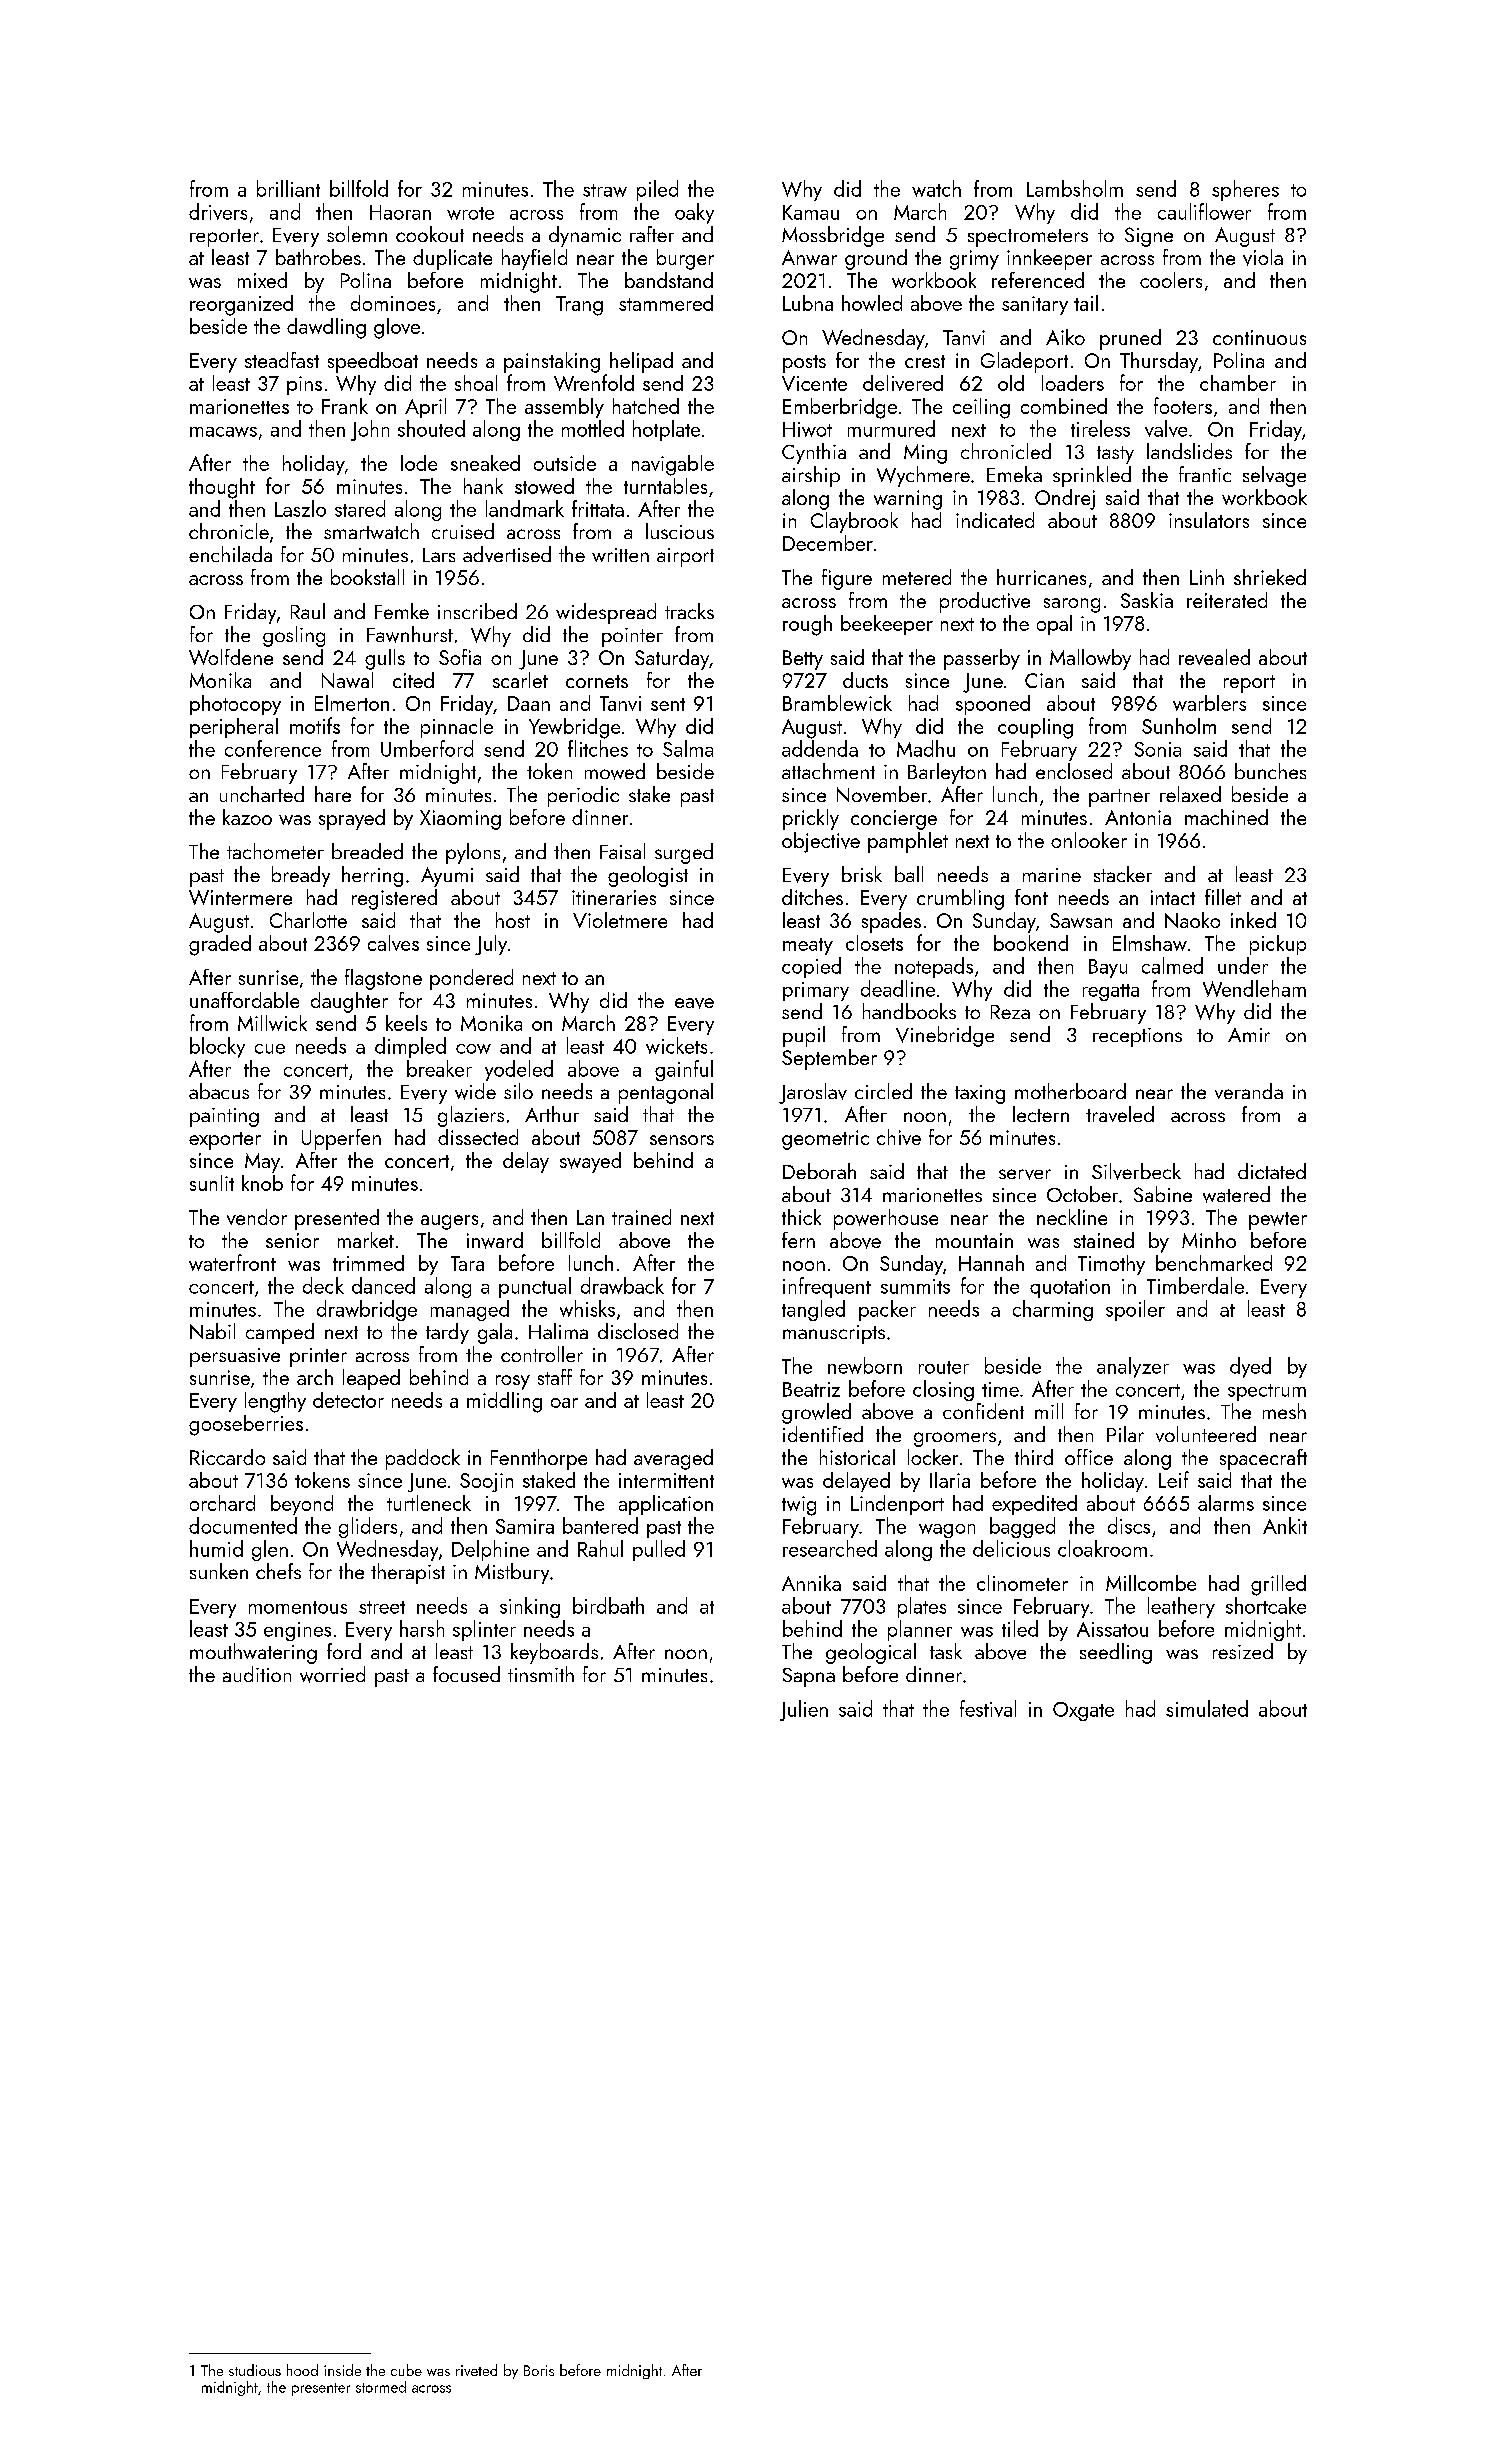  What do you see at coordinates (1035, 305) in the screenshot?
I see `sanitary` at bounding box center [1035, 305].
